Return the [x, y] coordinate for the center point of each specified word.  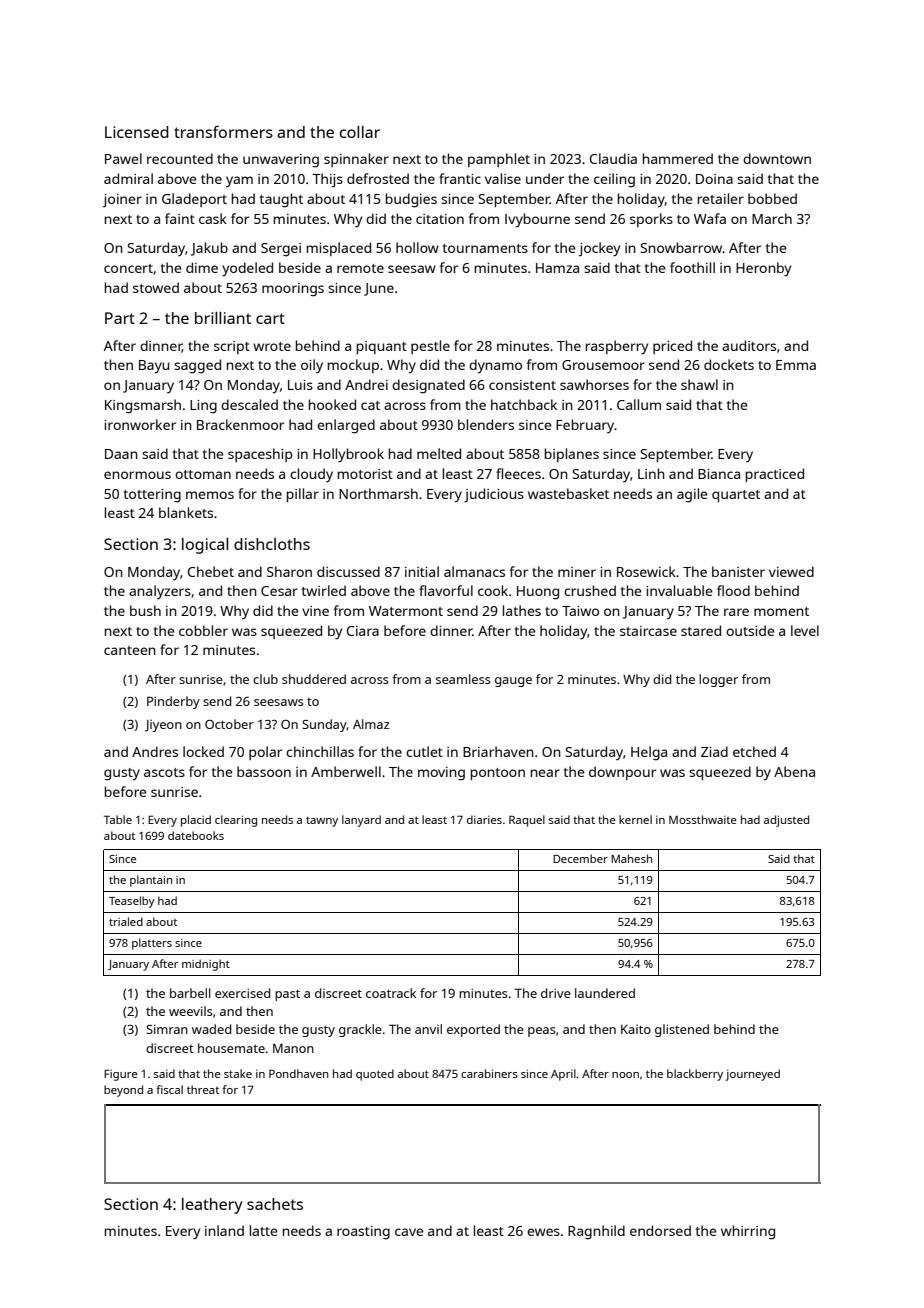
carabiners [489, 1073]
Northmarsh [378, 493]
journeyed [753, 1075]
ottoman [203, 474]
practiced [775, 475]
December [580, 858]
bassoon [264, 771]
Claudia [613, 158]
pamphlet [499, 160]
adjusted [786, 821]
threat [203, 1089]
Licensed [137, 132]
